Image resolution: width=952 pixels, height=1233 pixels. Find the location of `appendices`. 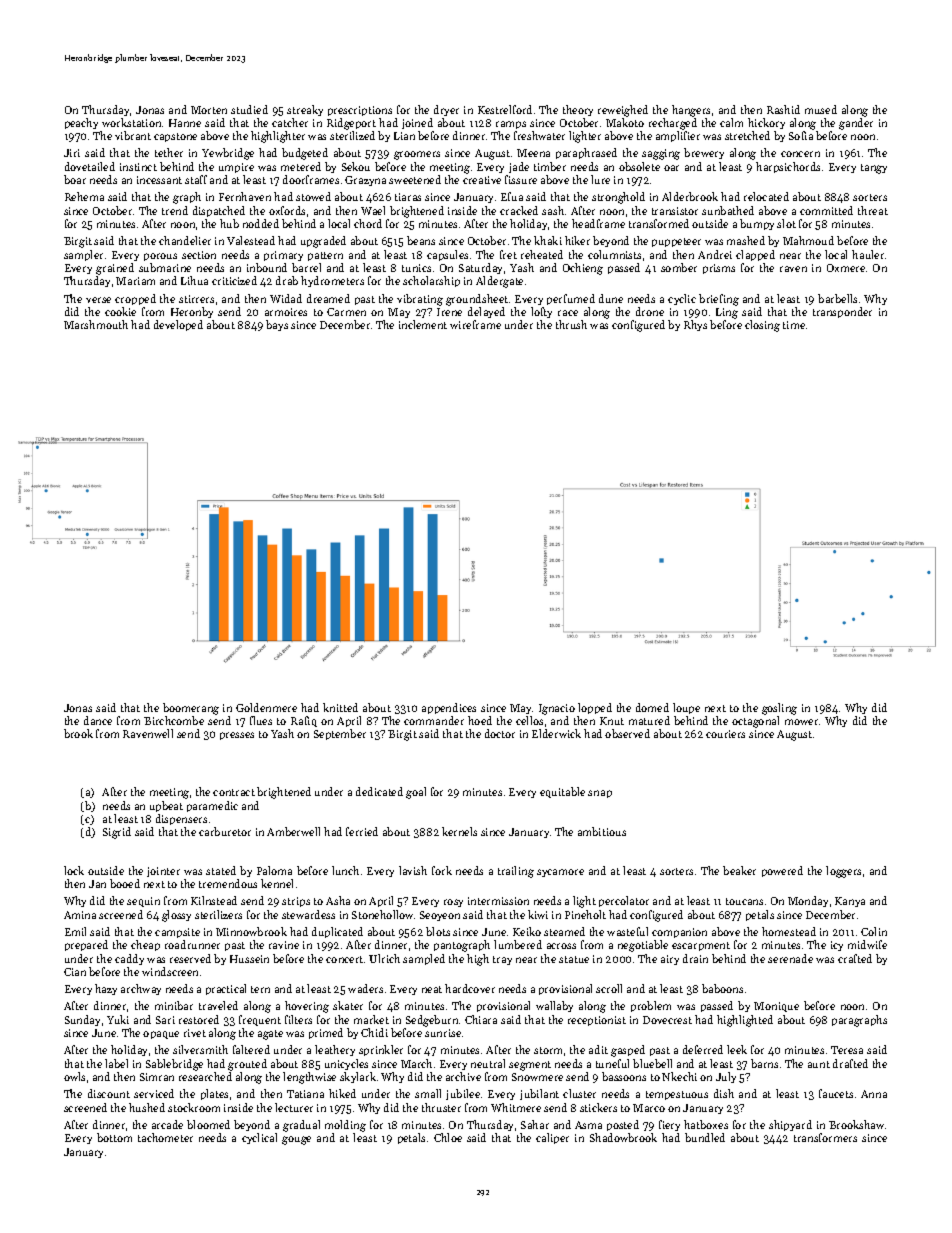

appendices is located at coordinates (449, 708).
